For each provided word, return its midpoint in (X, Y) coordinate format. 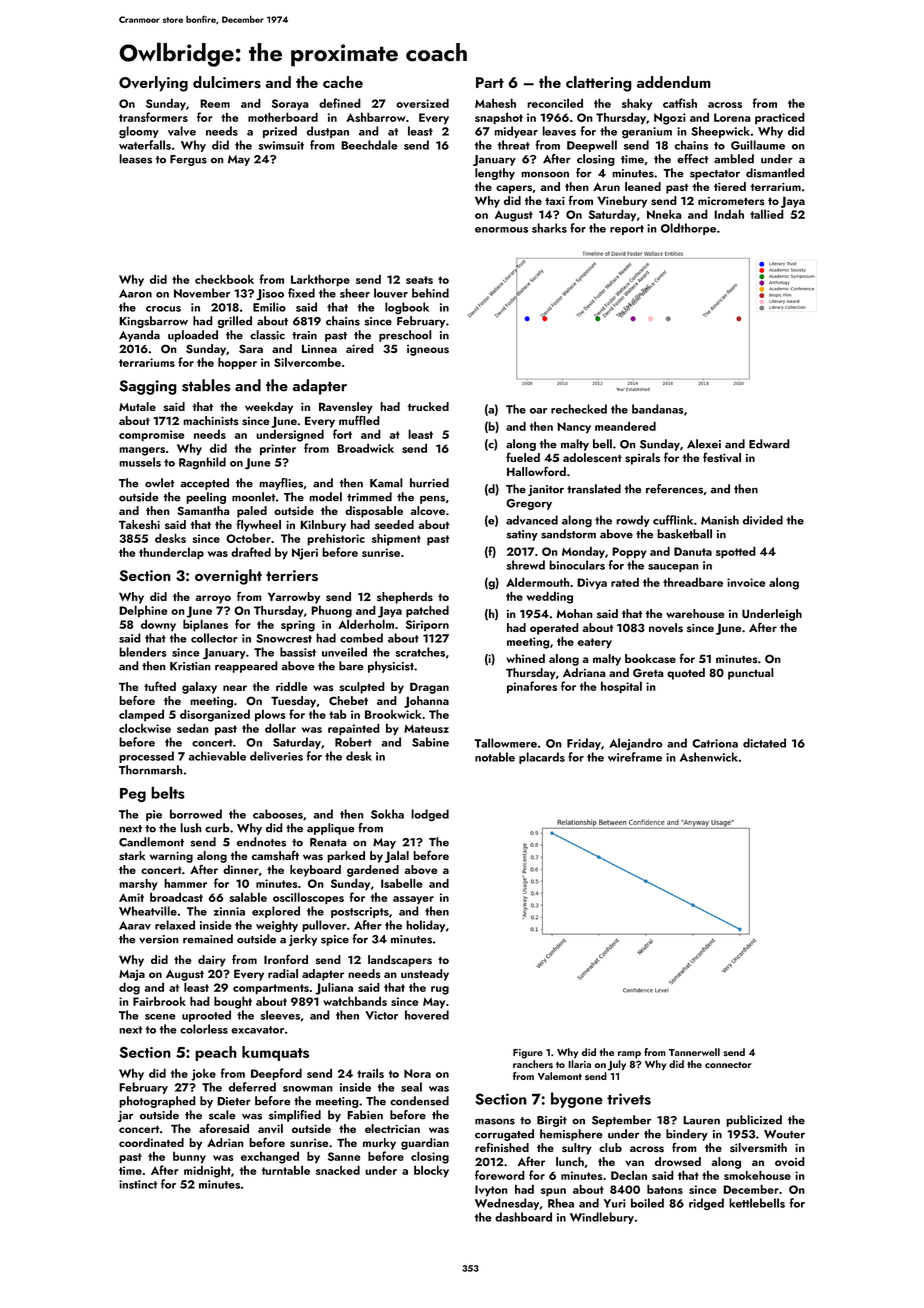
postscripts (360, 912)
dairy (212, 961)
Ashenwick (709, 757)
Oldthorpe (688, 229)
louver (391, 293)
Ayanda (139, 336)
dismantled (775, 173)
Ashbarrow (376, 117)
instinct (138, 1184)
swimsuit (281, 145)
